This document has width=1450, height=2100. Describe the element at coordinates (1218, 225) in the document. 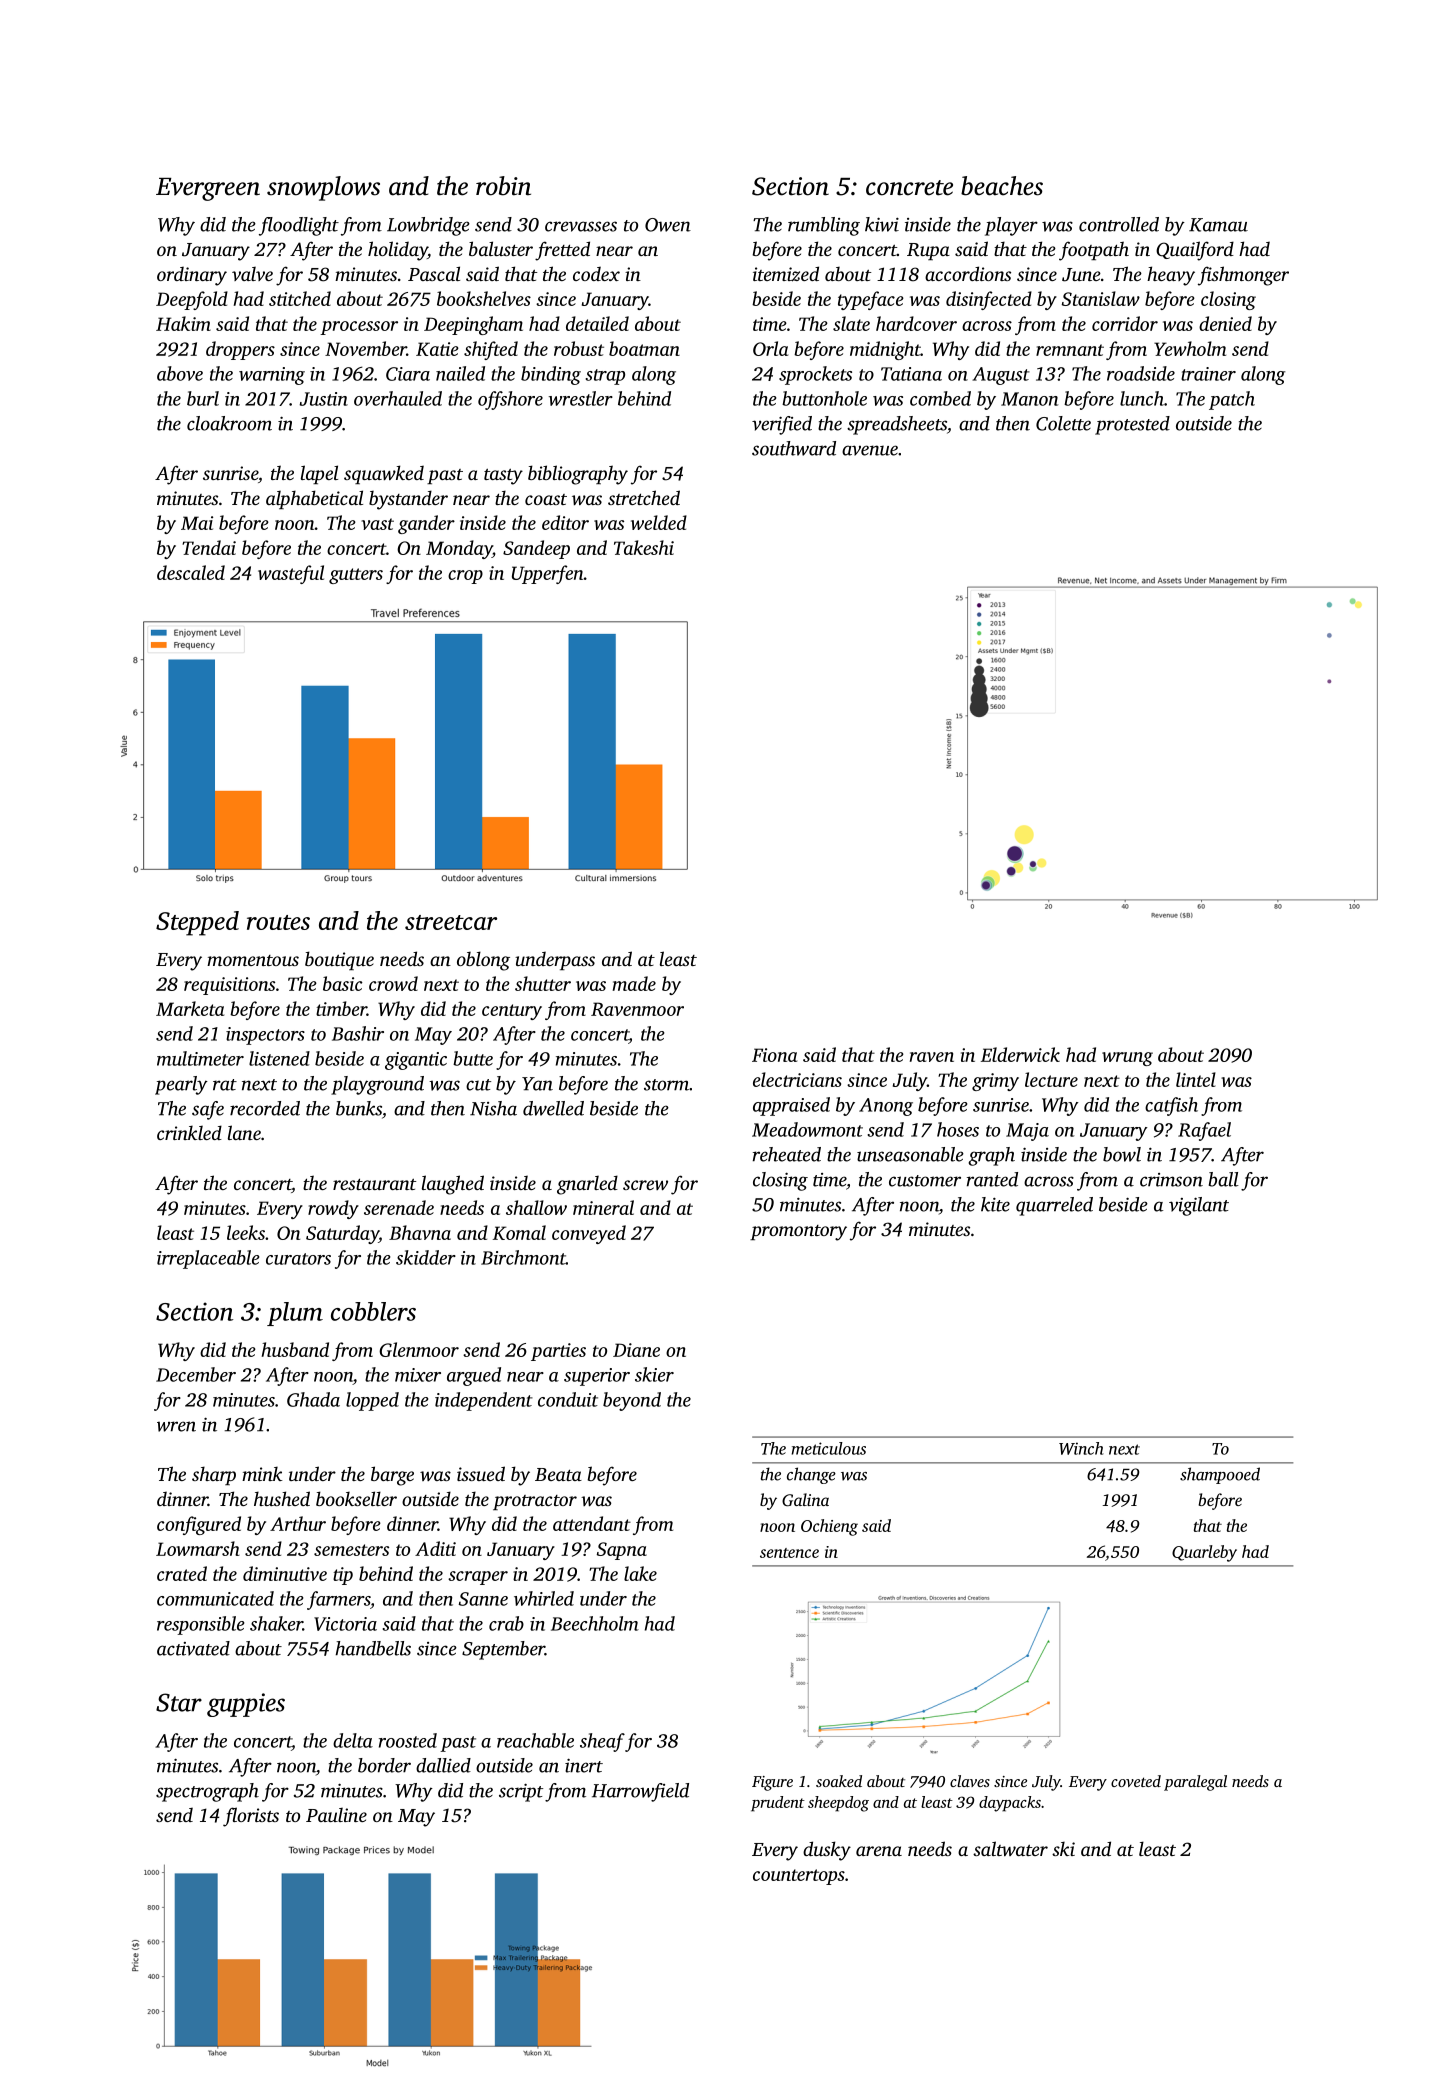

I see `Kamau` at that location.
